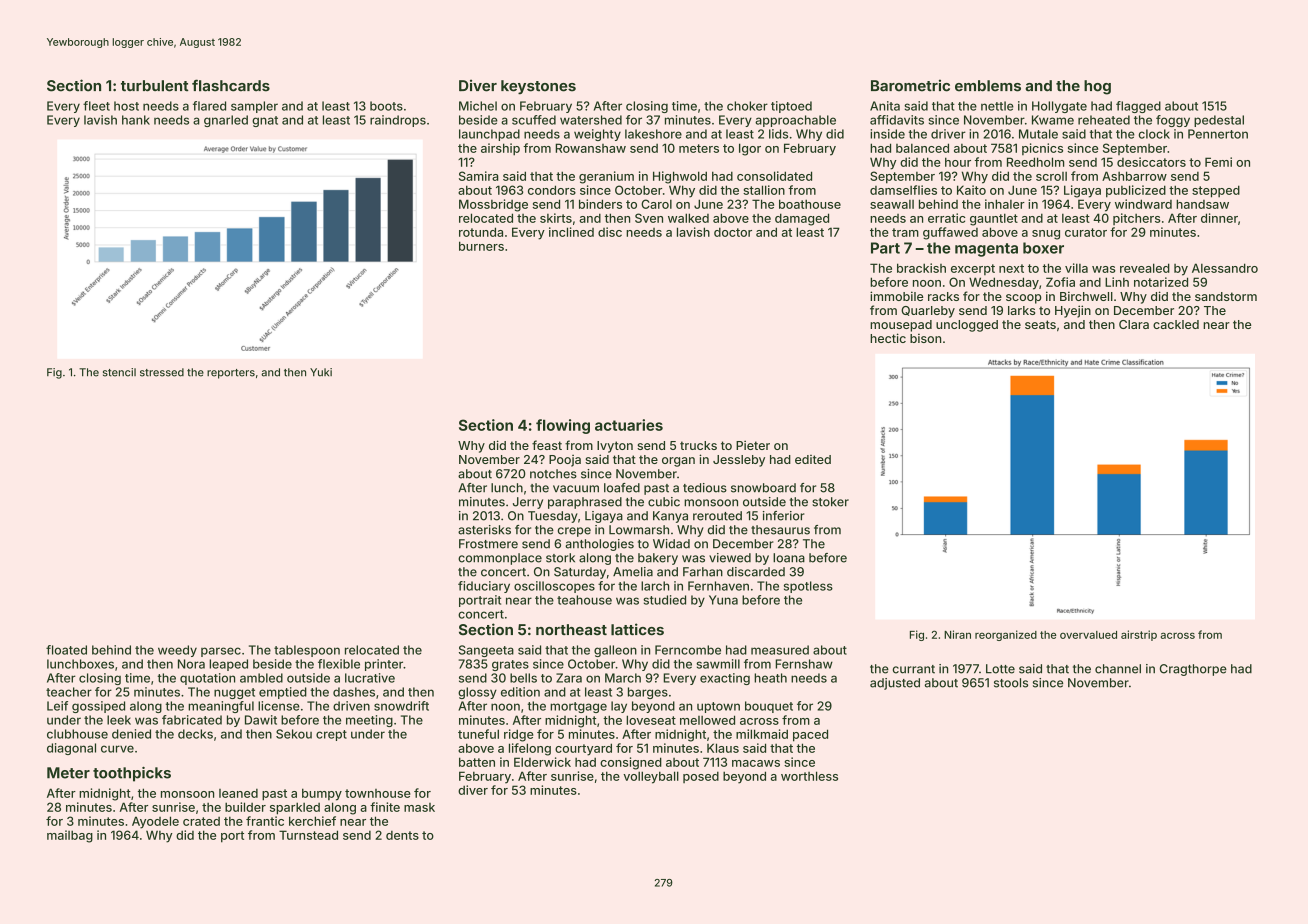 The image size is (1308, 924). I want to click on scroll, so click(1051, 176).
